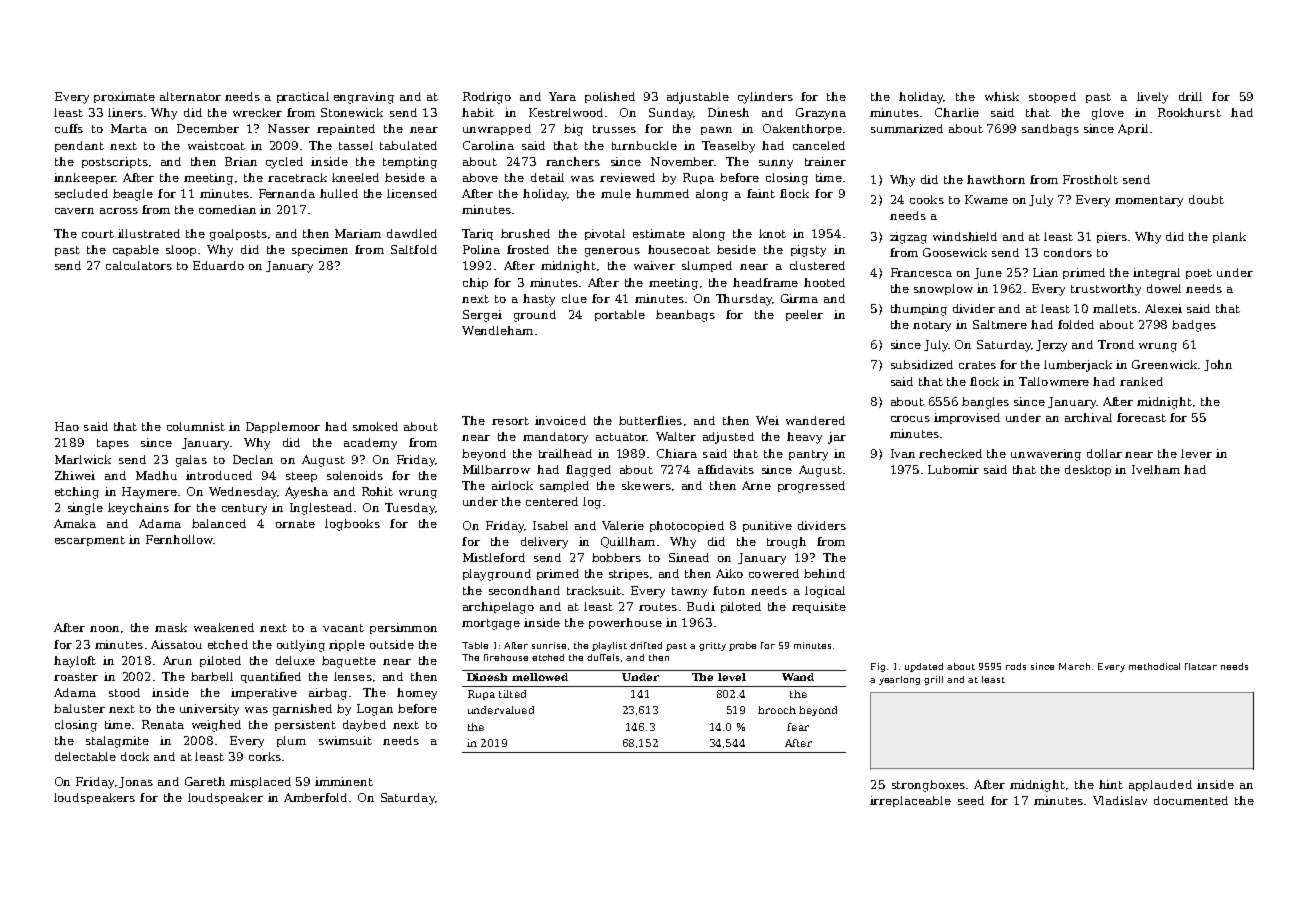 The width and height of the page is (1308, 924). I want to click on practical, so click(303, 97).
